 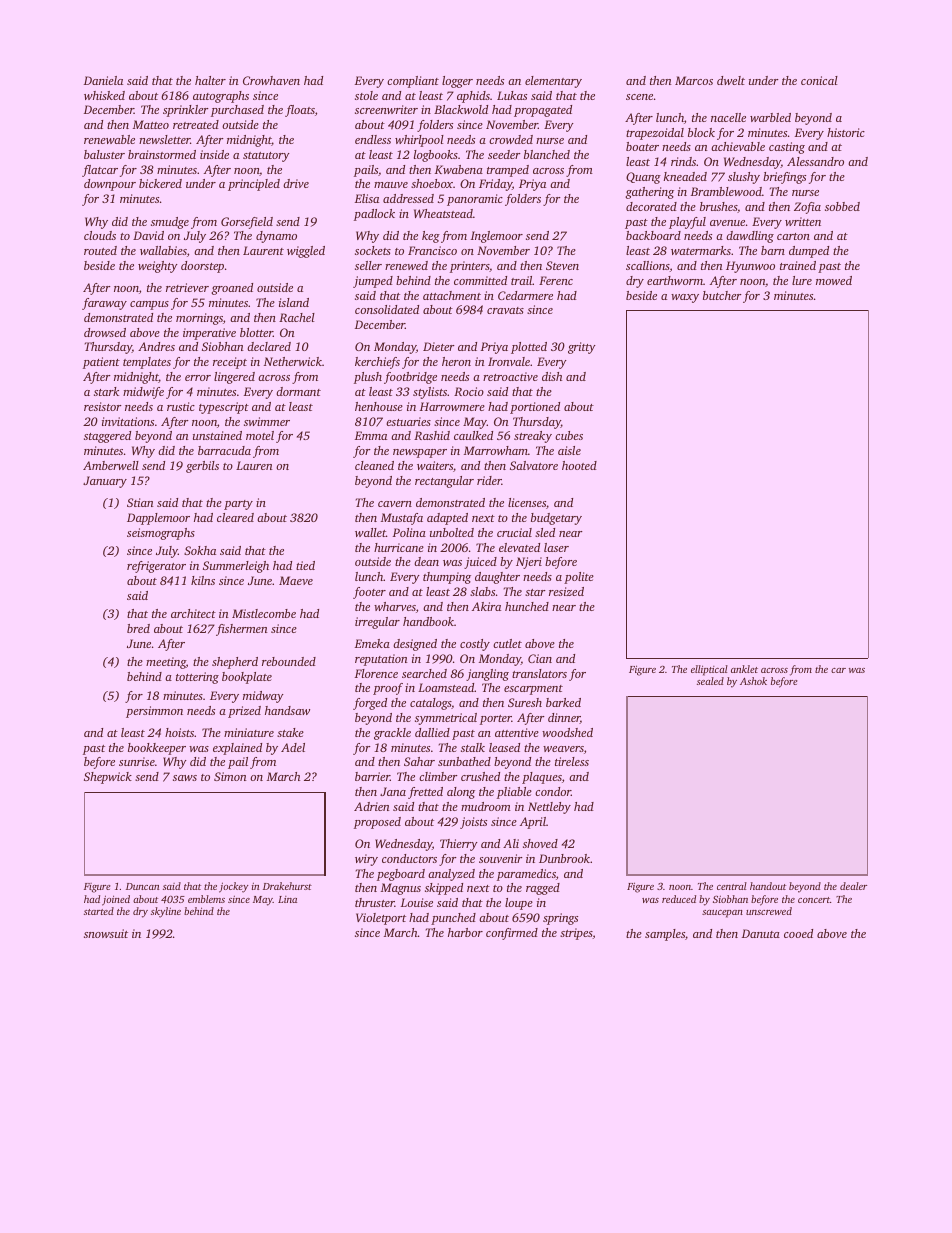 What do you see at coordinates (142, 886) in the screenshot?
I see `Duncan` at bounding box center [142, 886].
